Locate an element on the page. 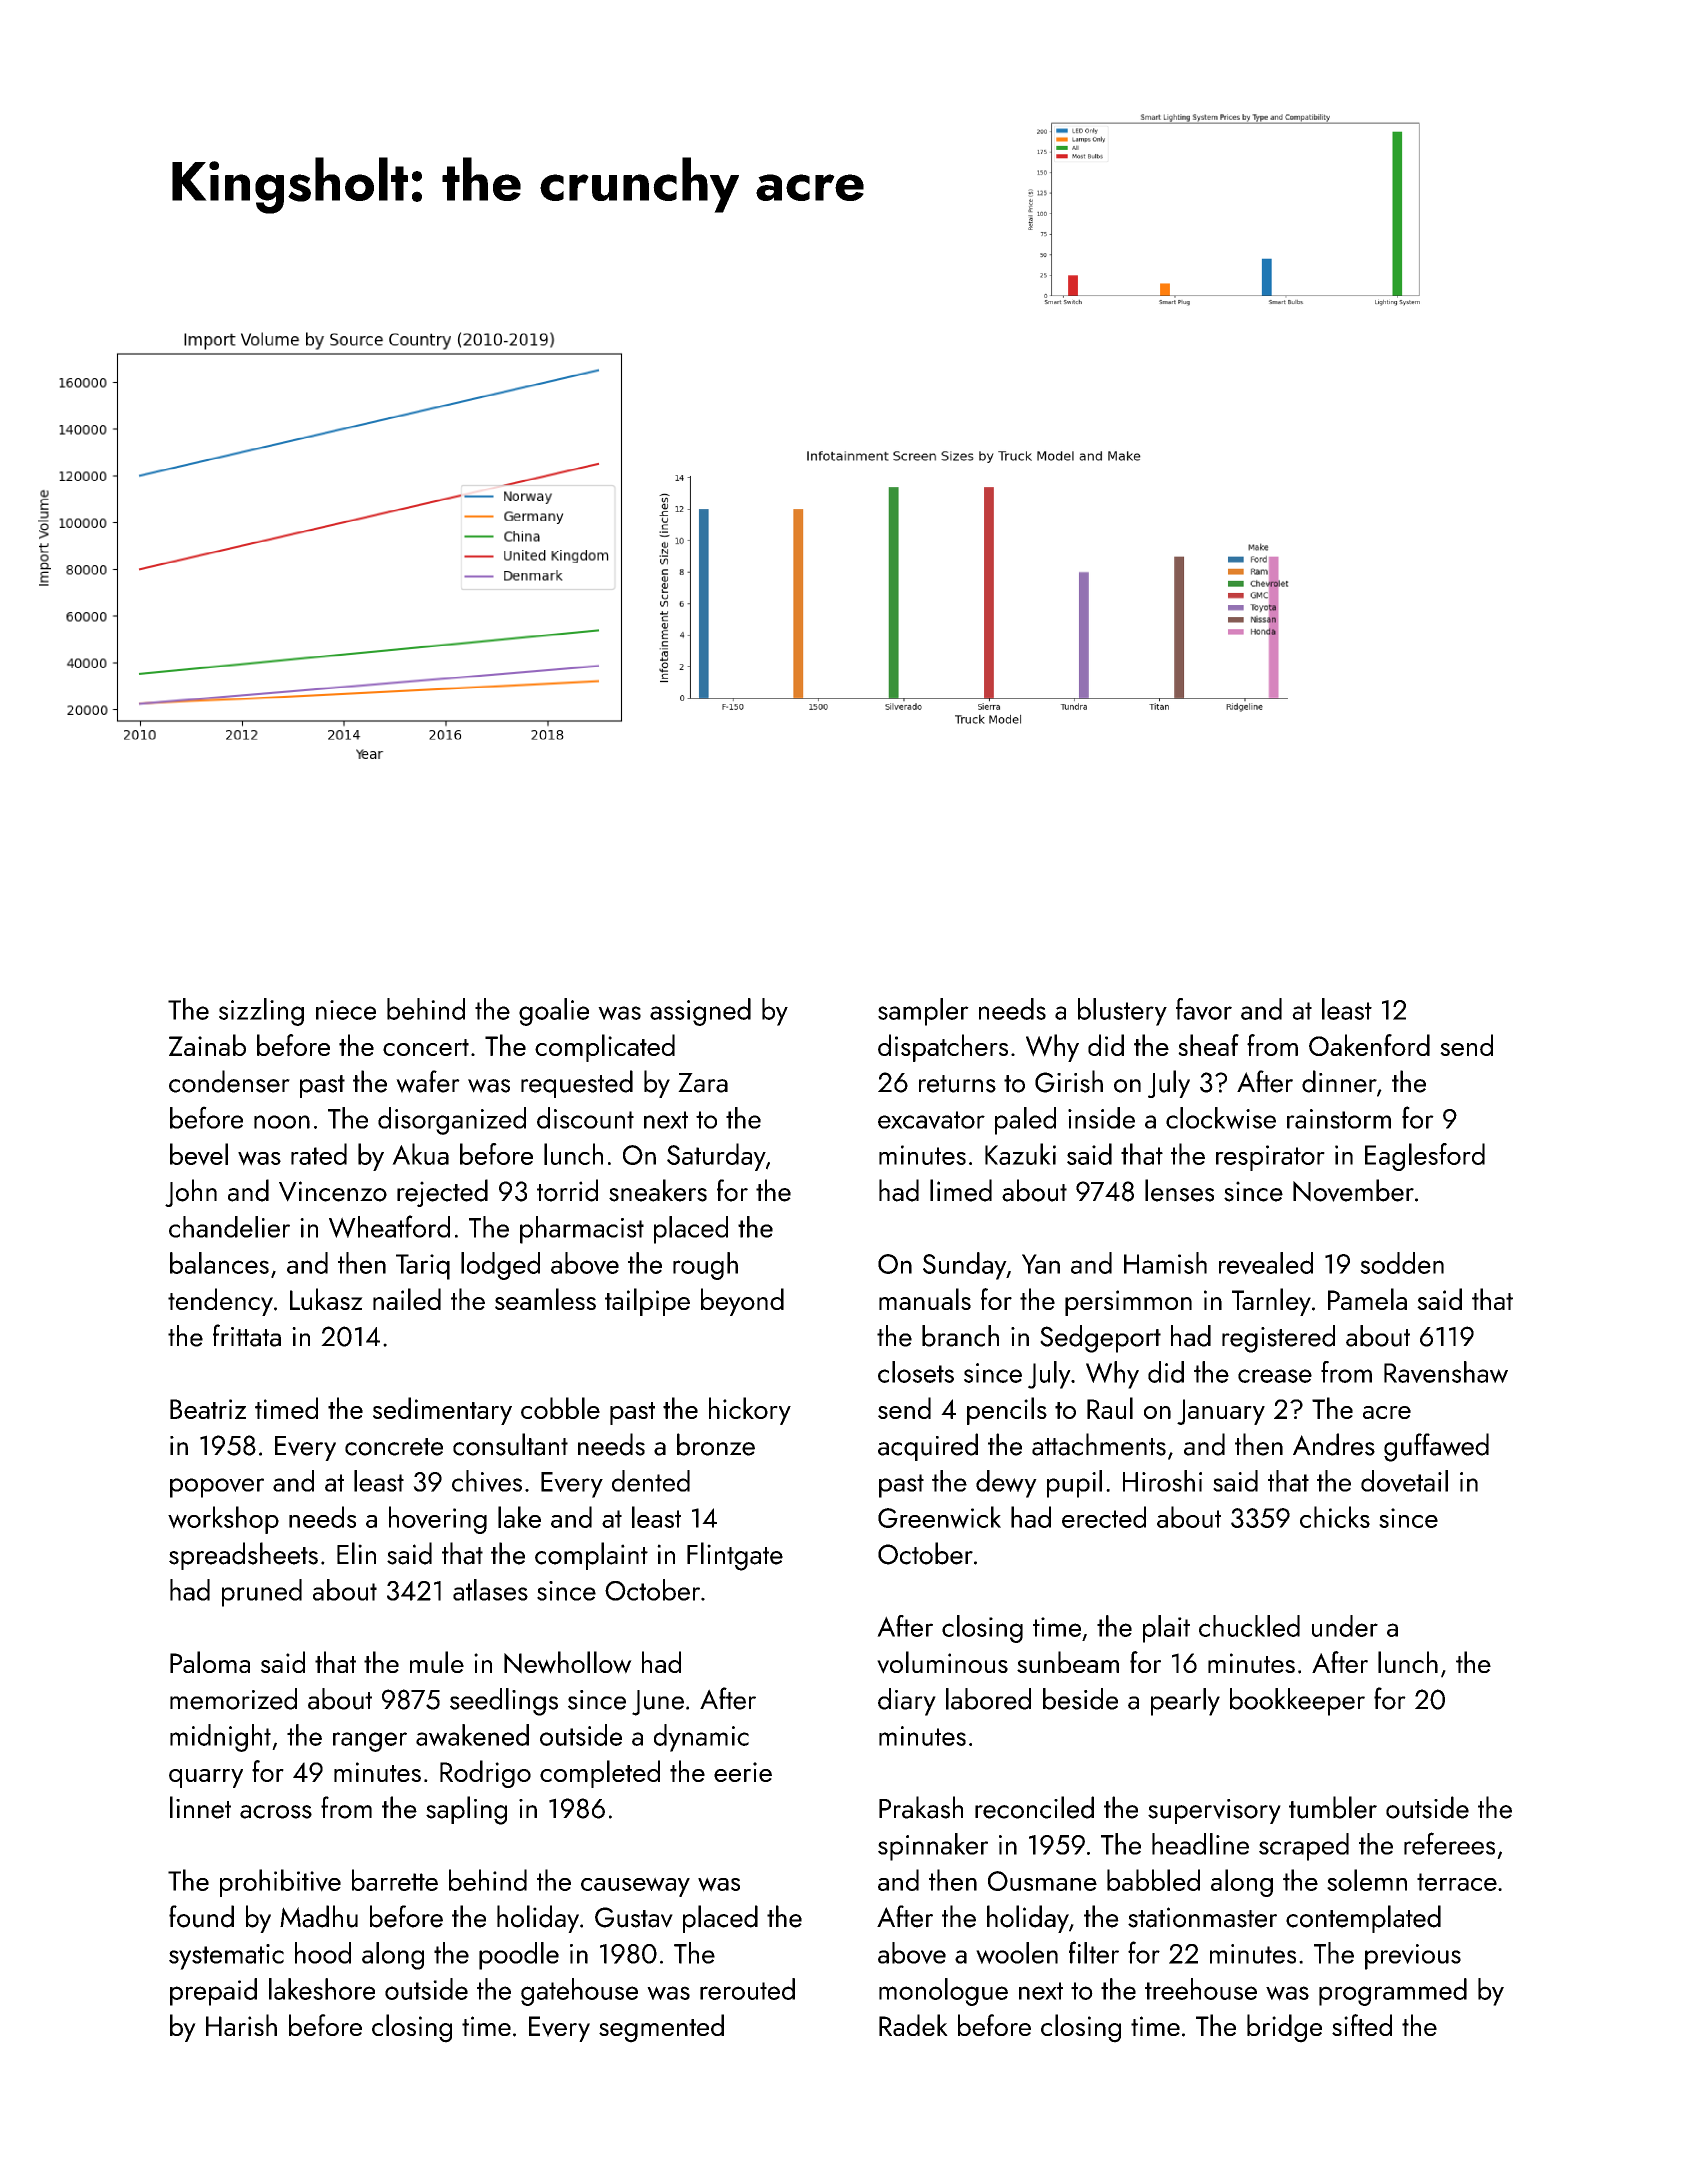 The width and height of the page is (1683, 2178). under is located at coordinates (1345, 1626).
